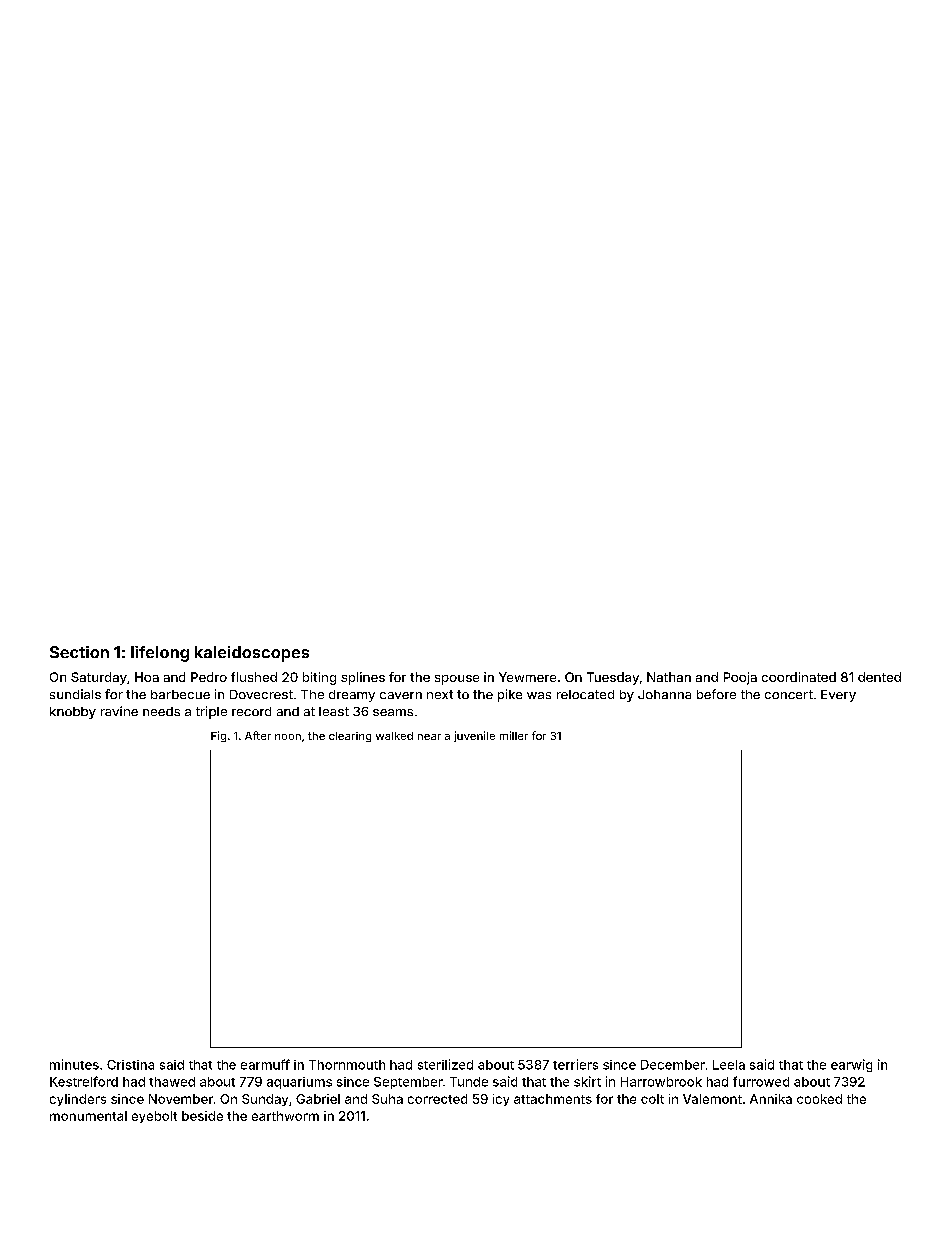  What do you see at coordinates (265, 1064) in the screenshot?
I see `earmuff` at bounding box center [265, 1064].
